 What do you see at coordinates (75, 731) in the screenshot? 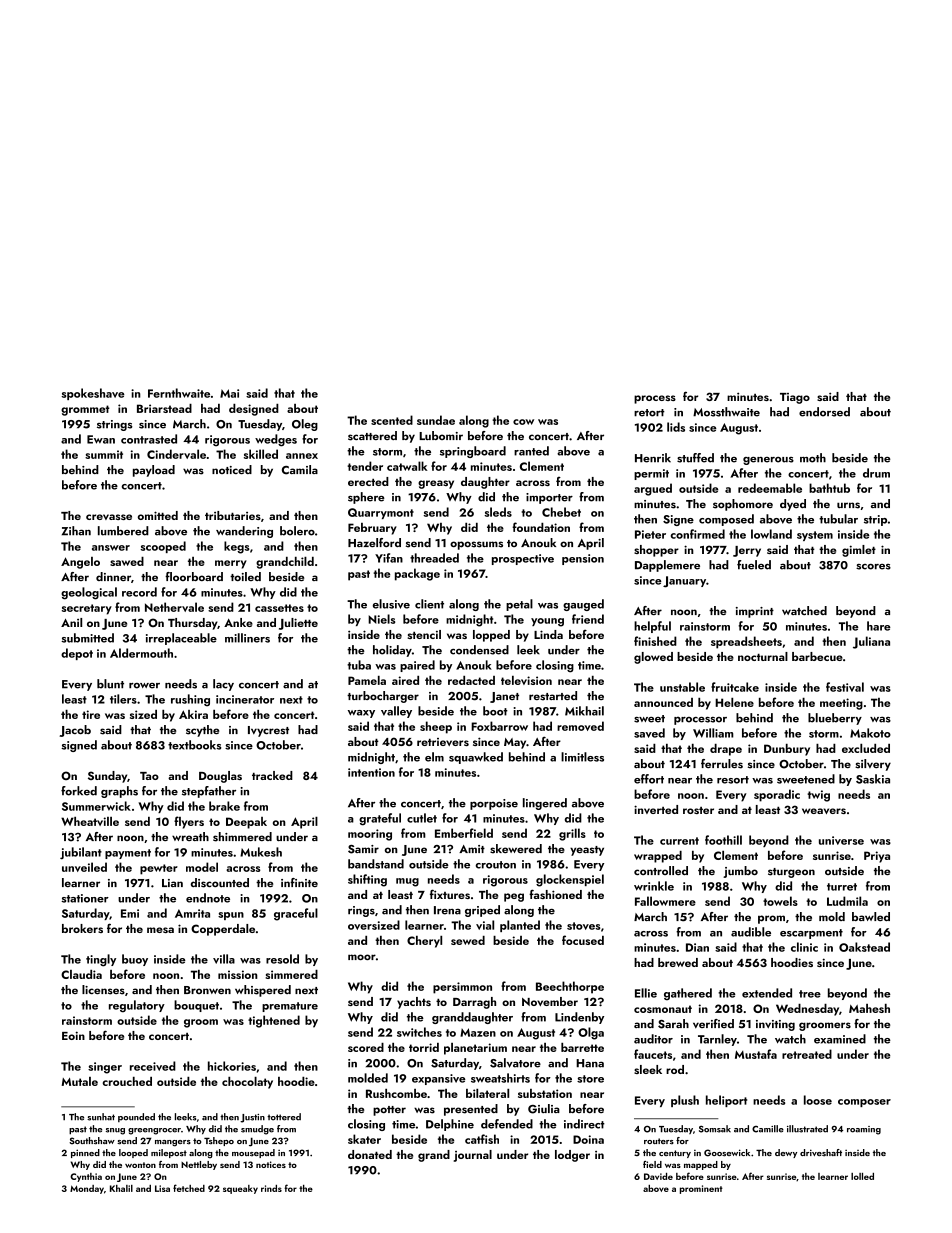
I see `Jacob` at bounding box center [75, 731].
